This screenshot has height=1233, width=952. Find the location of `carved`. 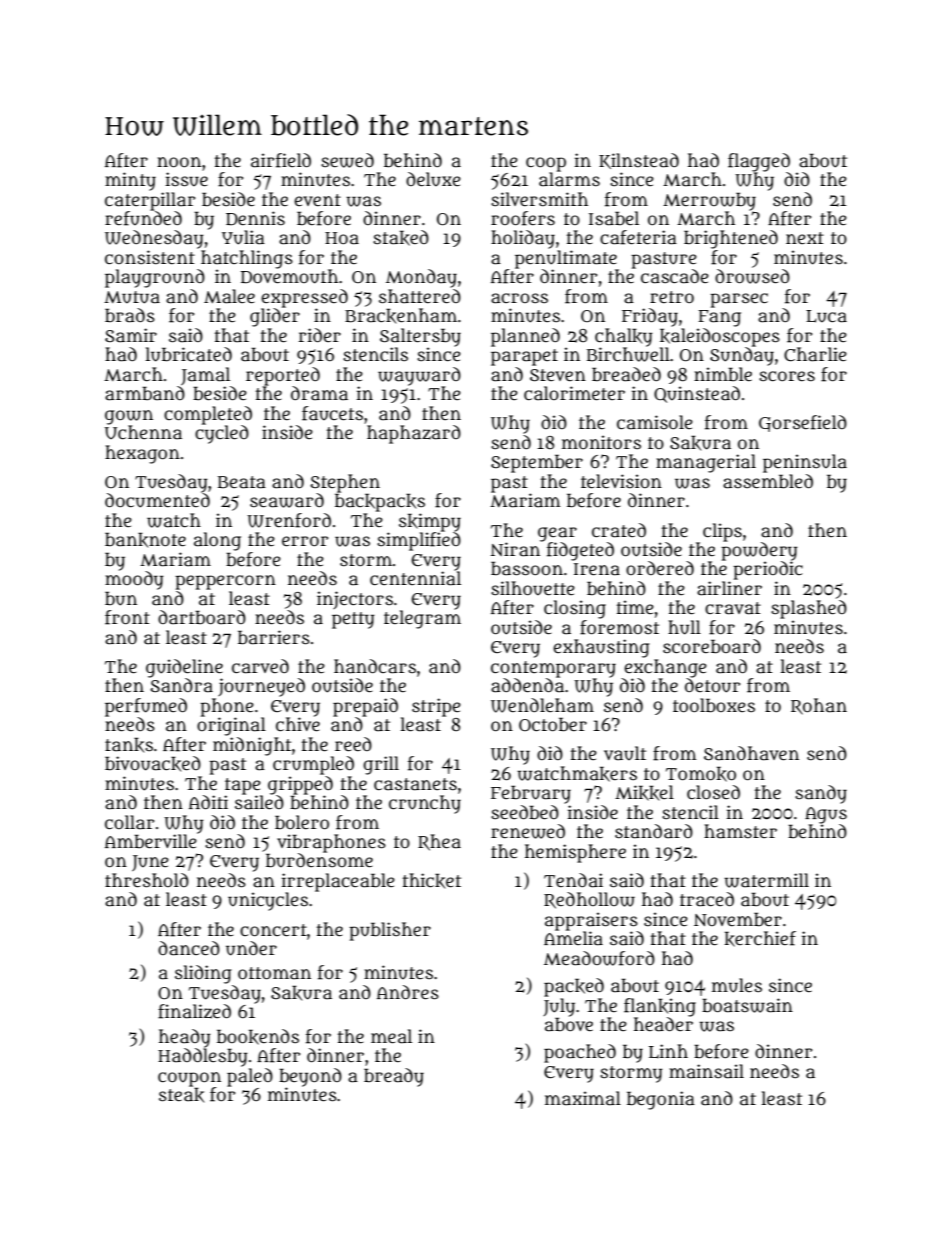

carved is located at coordinates (260, 666).
